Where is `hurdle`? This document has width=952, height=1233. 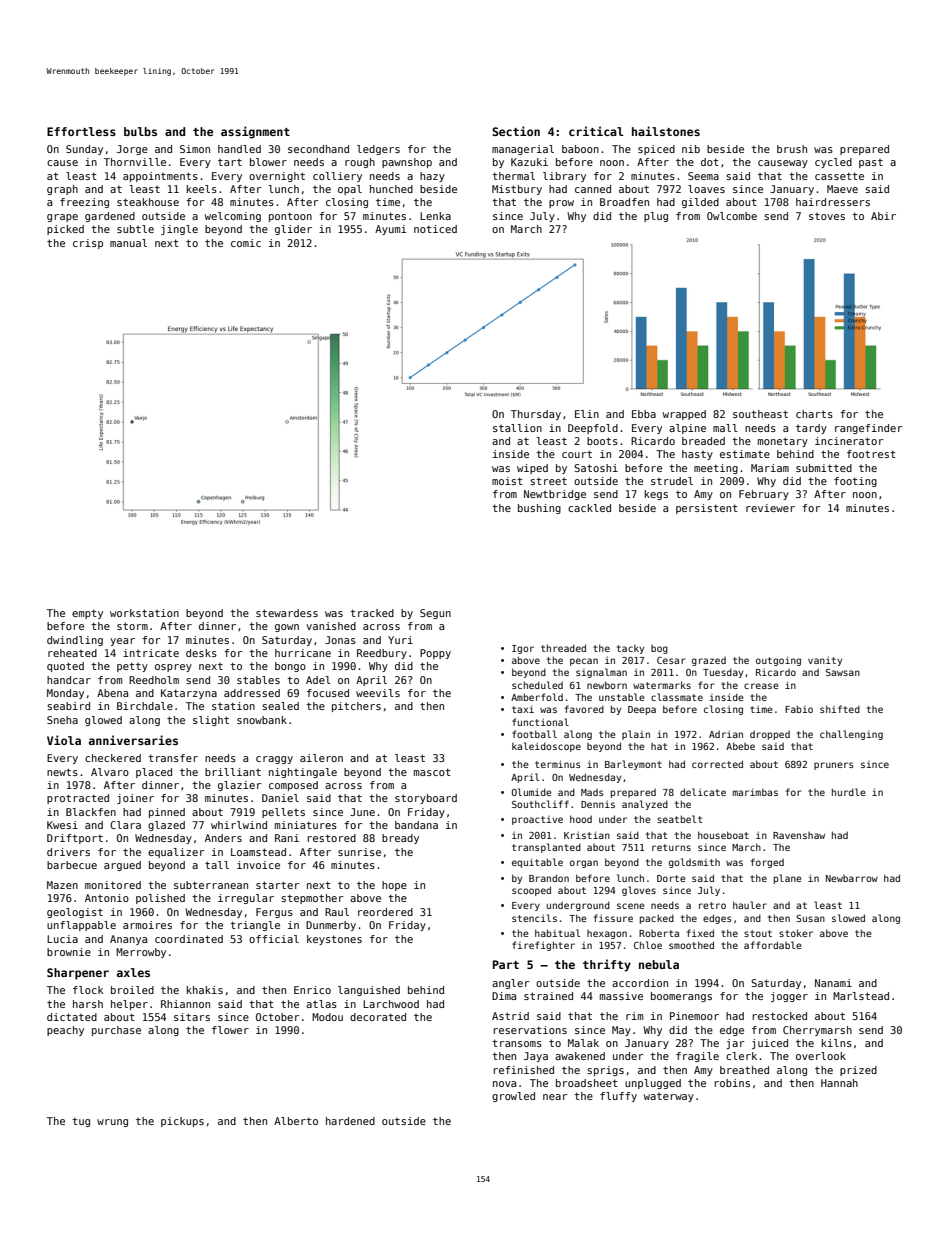
hurdle is located at coordinates (849, 792).
